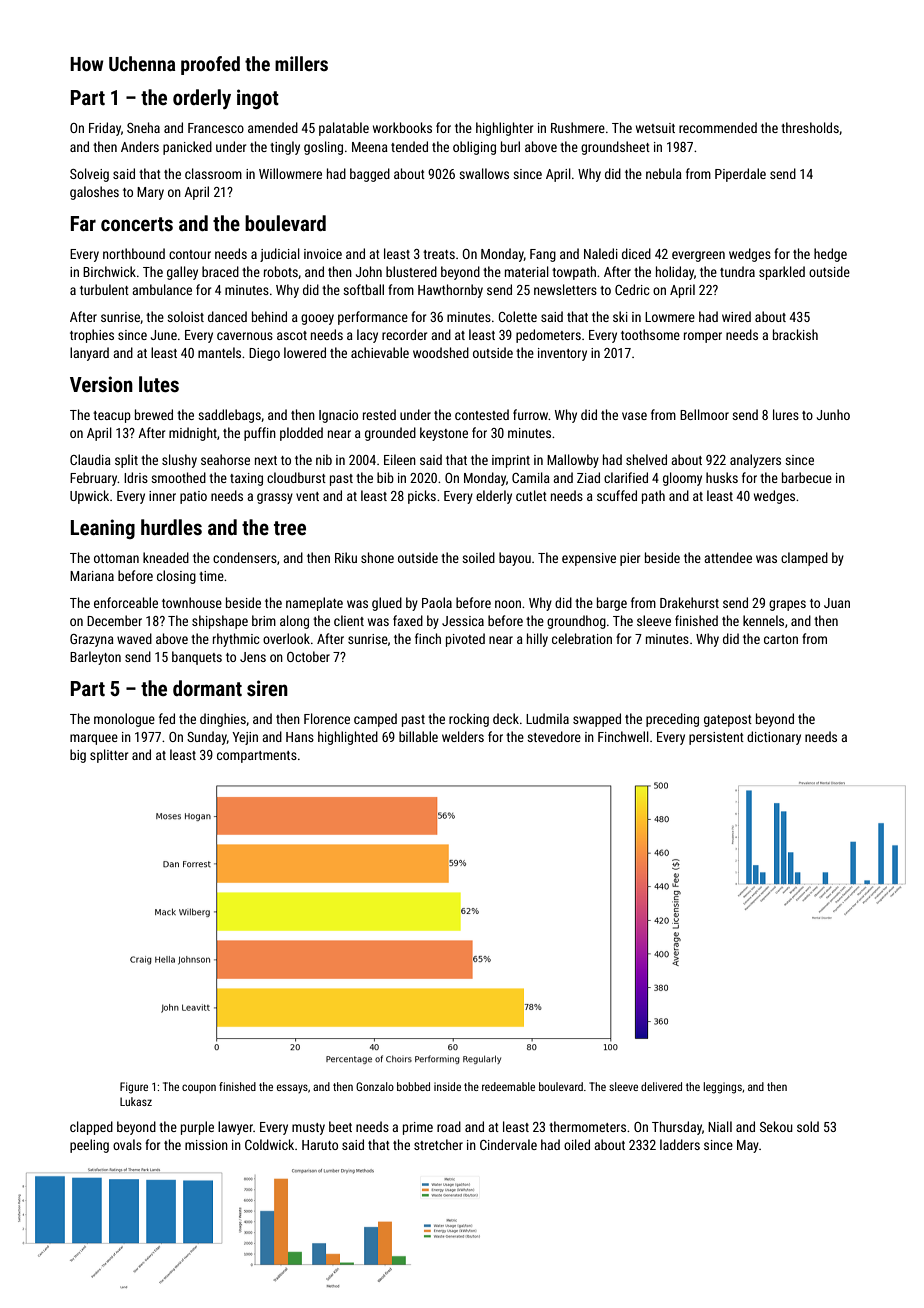 The width and height of the screenshot is (924, 1308). What do you see at coordinates (716, 738) in the screenshot?
I see `persistent` at bounding box center [716, 738].
